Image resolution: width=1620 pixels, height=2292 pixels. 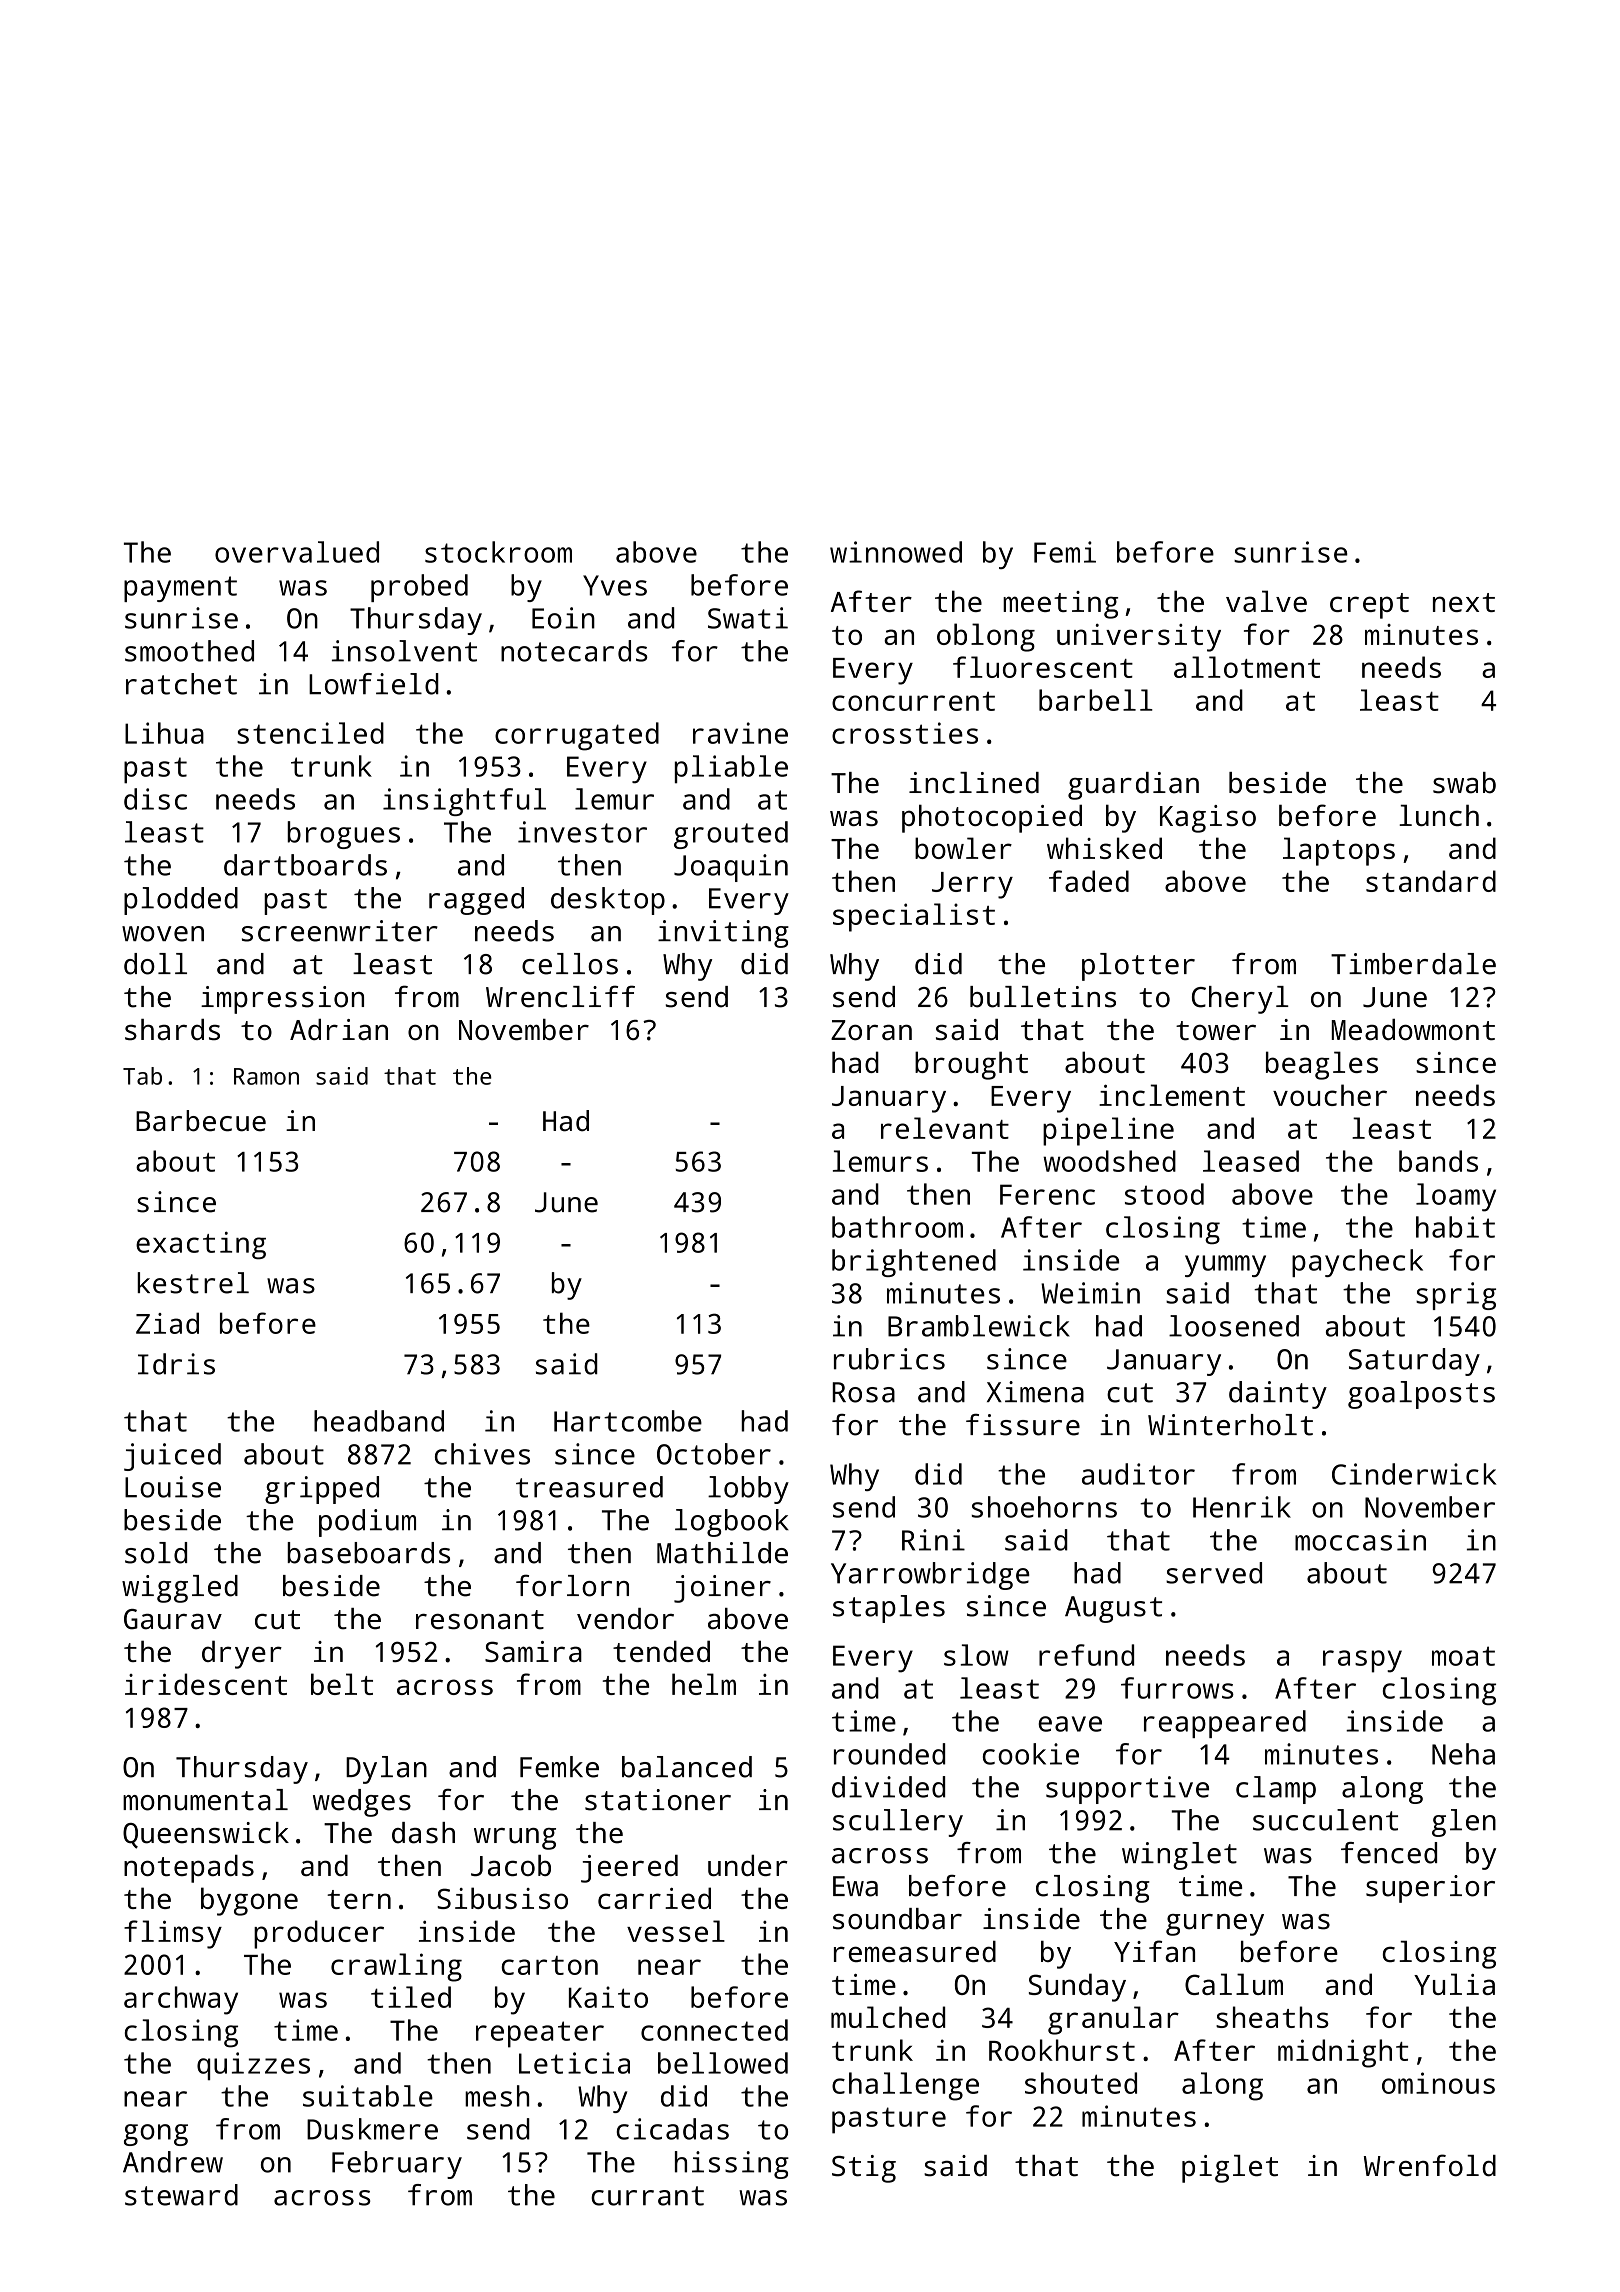 I want to click on tern, so click(x=359, y=1899).
